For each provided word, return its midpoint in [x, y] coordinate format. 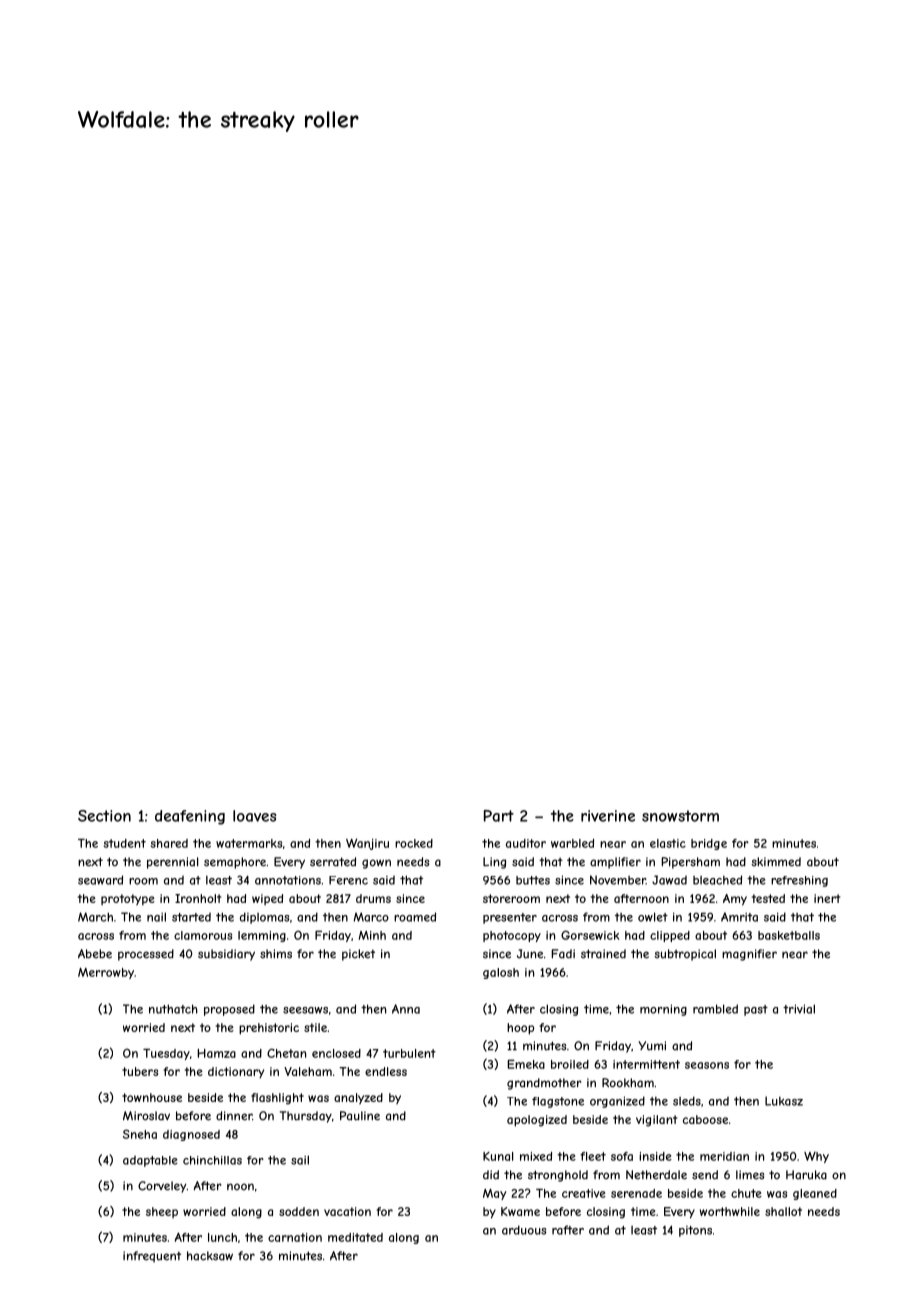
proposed [229, 1010]
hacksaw [210, 1256]
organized [617, 1102]
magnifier [749, 955]
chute [746, 1193]
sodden [299, 1211]
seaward [100, 880]
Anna [406, 1009]
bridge [709, 844]
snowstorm [680, 816]
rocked [414, 843]
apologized [537, 1121]
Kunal [498, 1156]
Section [104, 816]
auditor [526, 843]
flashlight [277, 1099]
